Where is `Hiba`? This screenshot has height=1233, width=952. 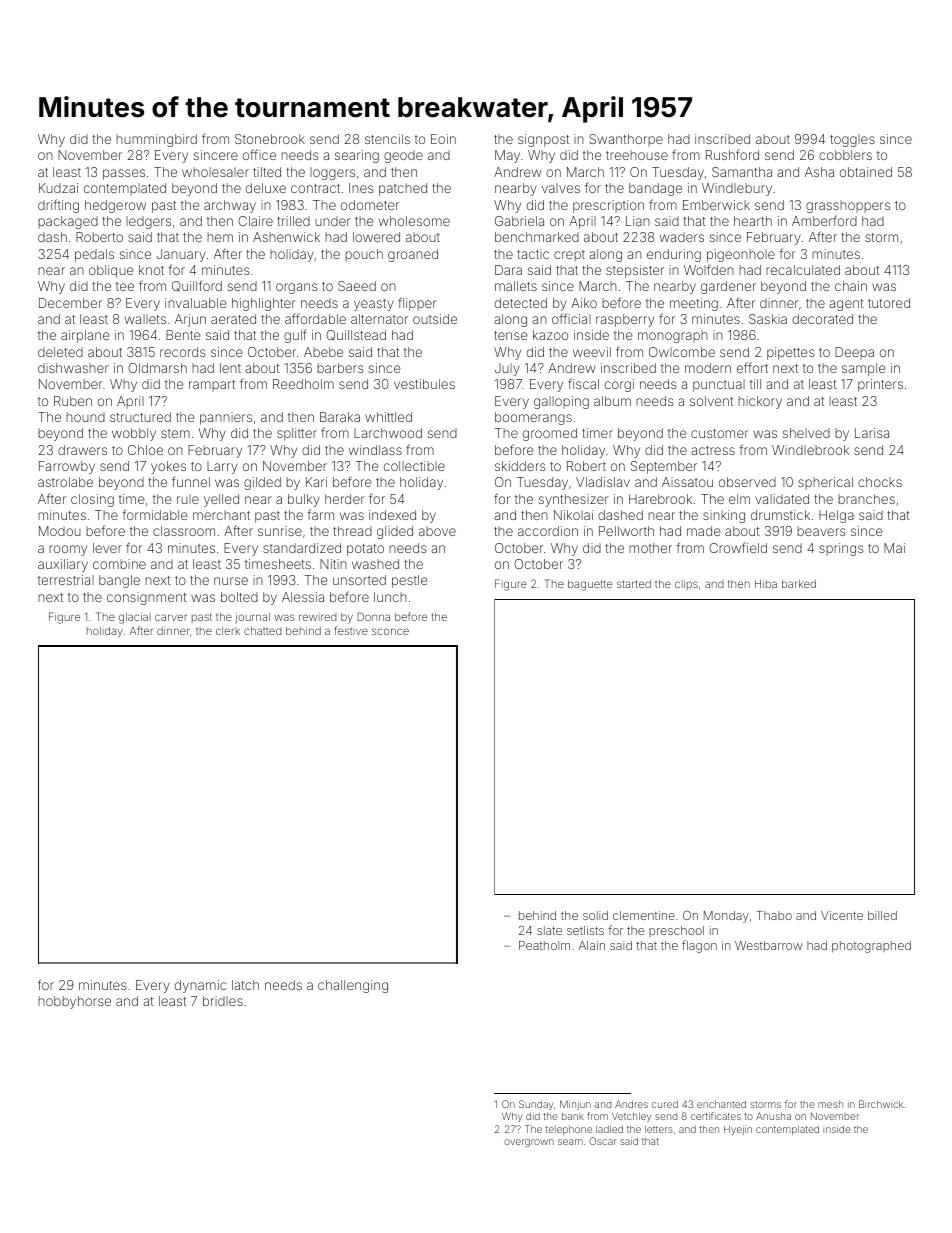
Hiba is located at coordinates (766, 584).
